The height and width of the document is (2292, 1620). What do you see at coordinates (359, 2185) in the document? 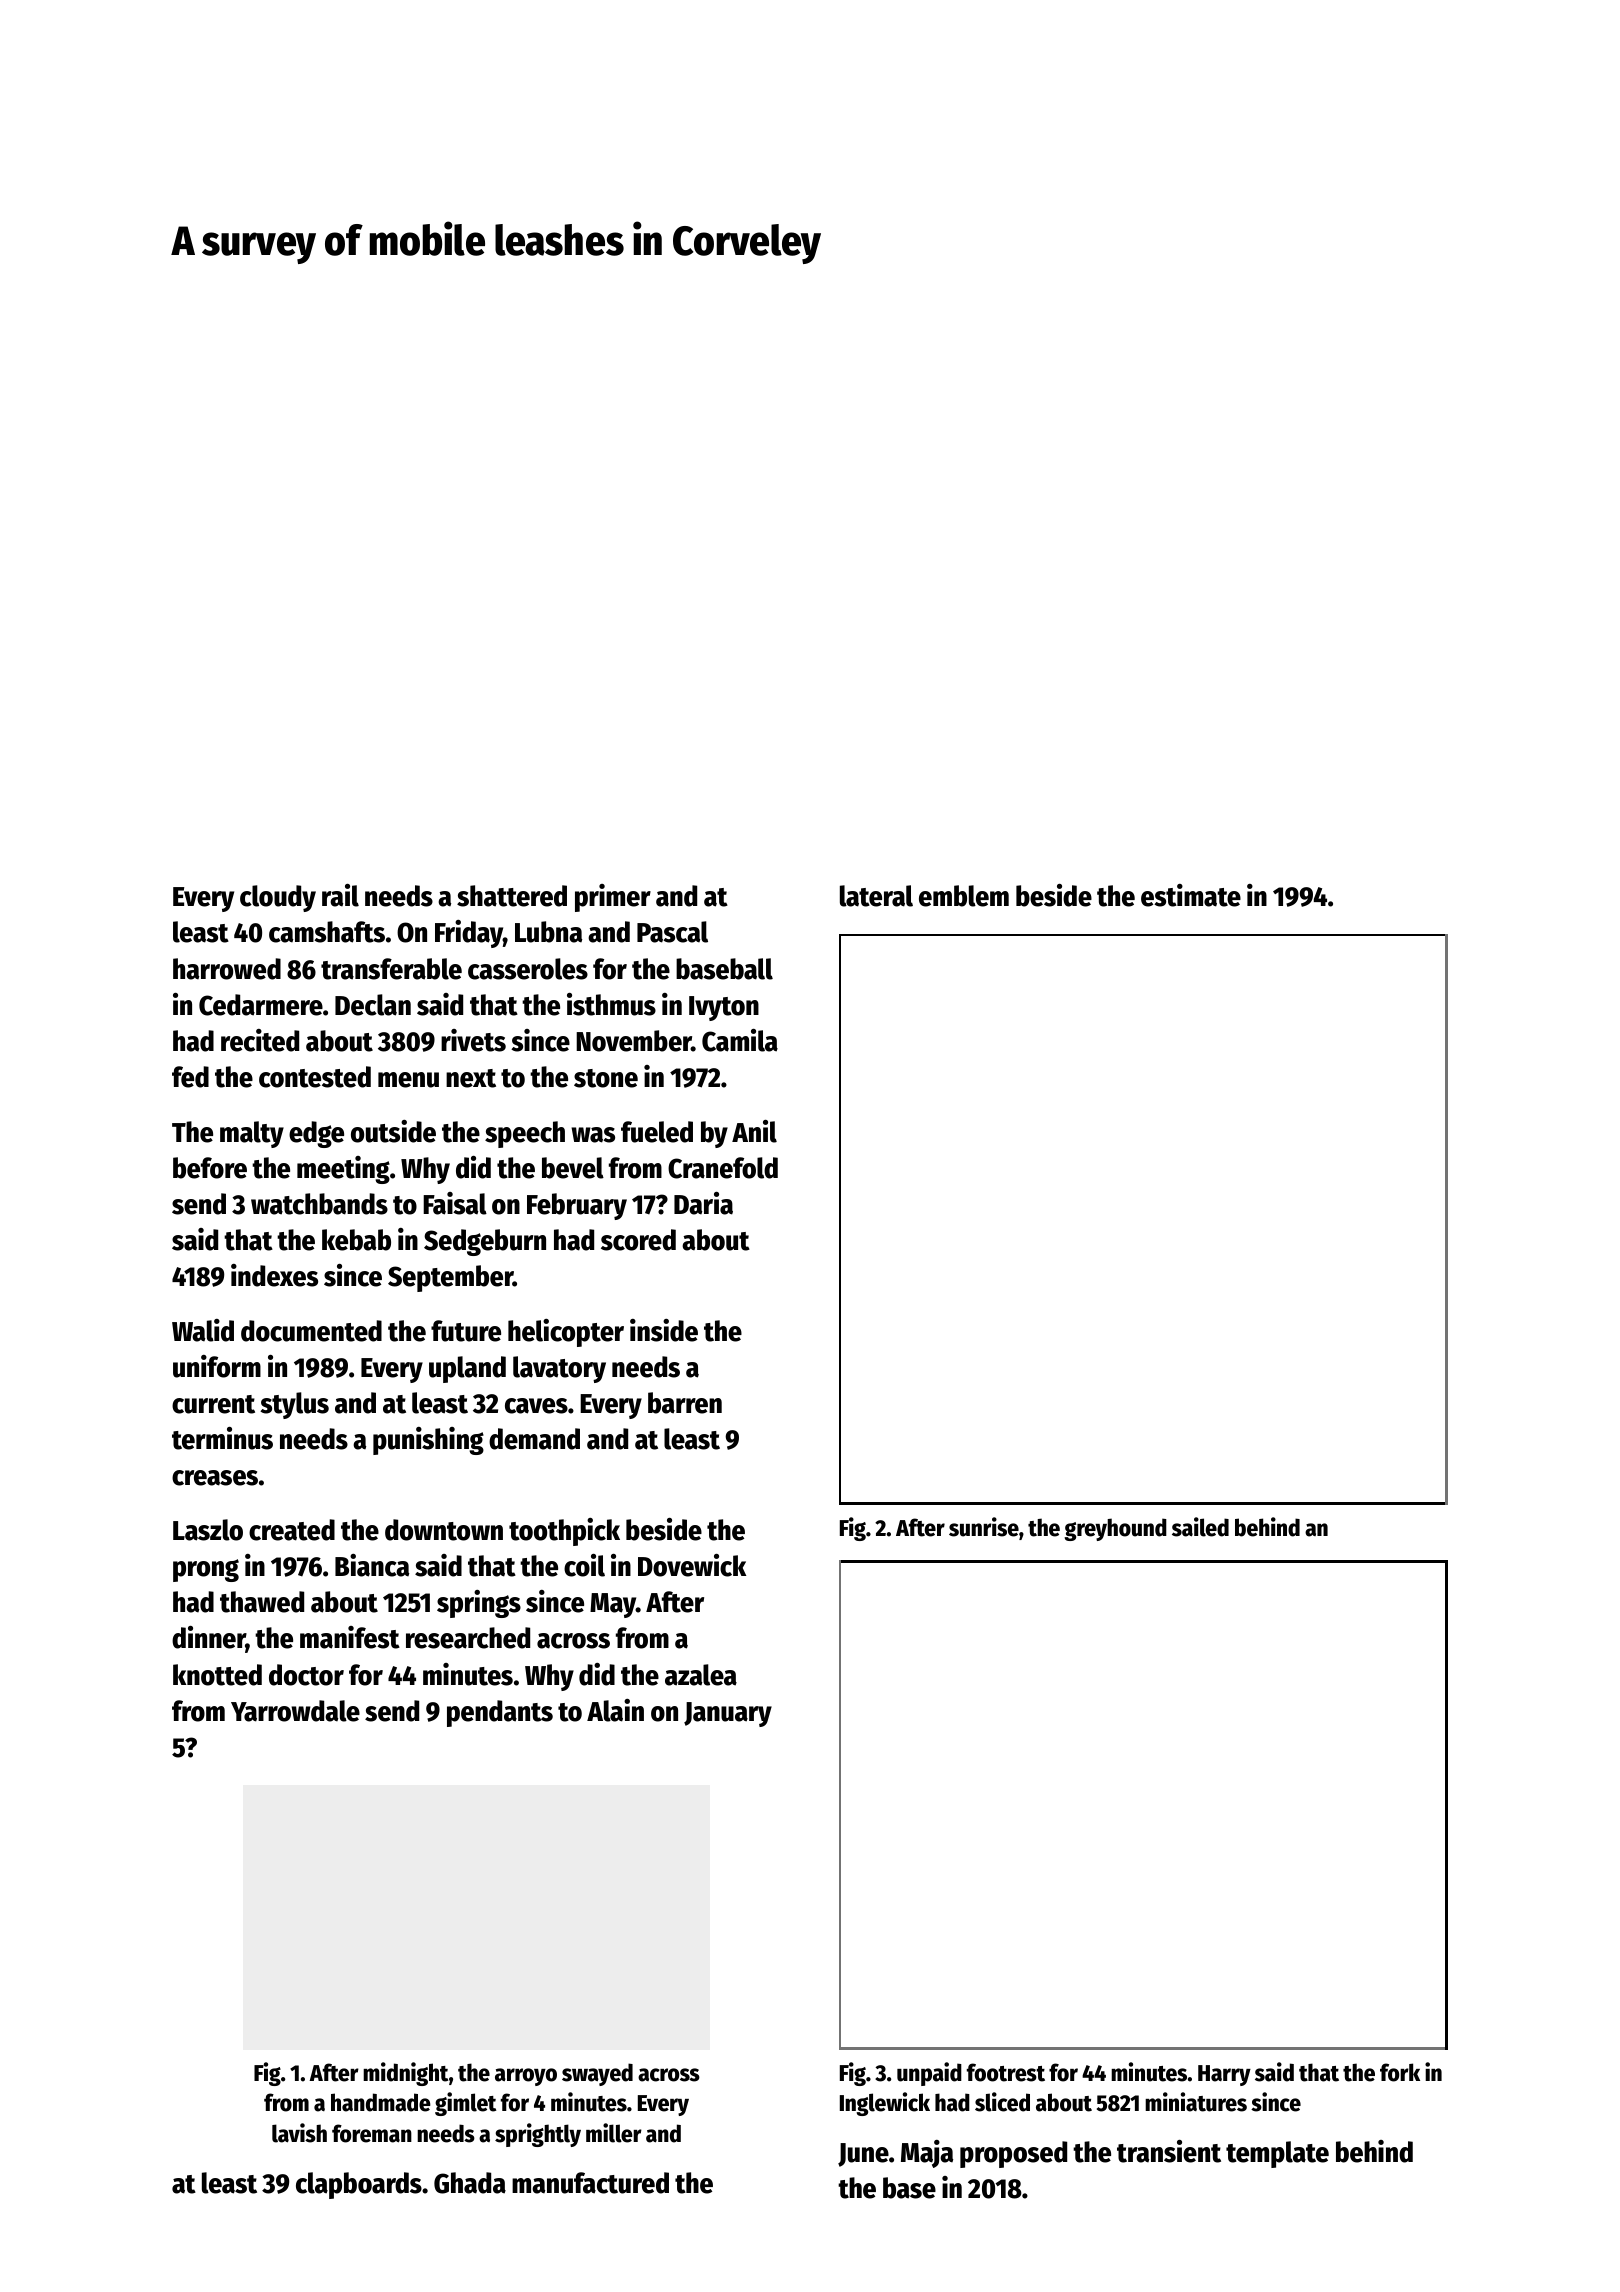
I see `clapboards` at bounding box center [359, 2185].
